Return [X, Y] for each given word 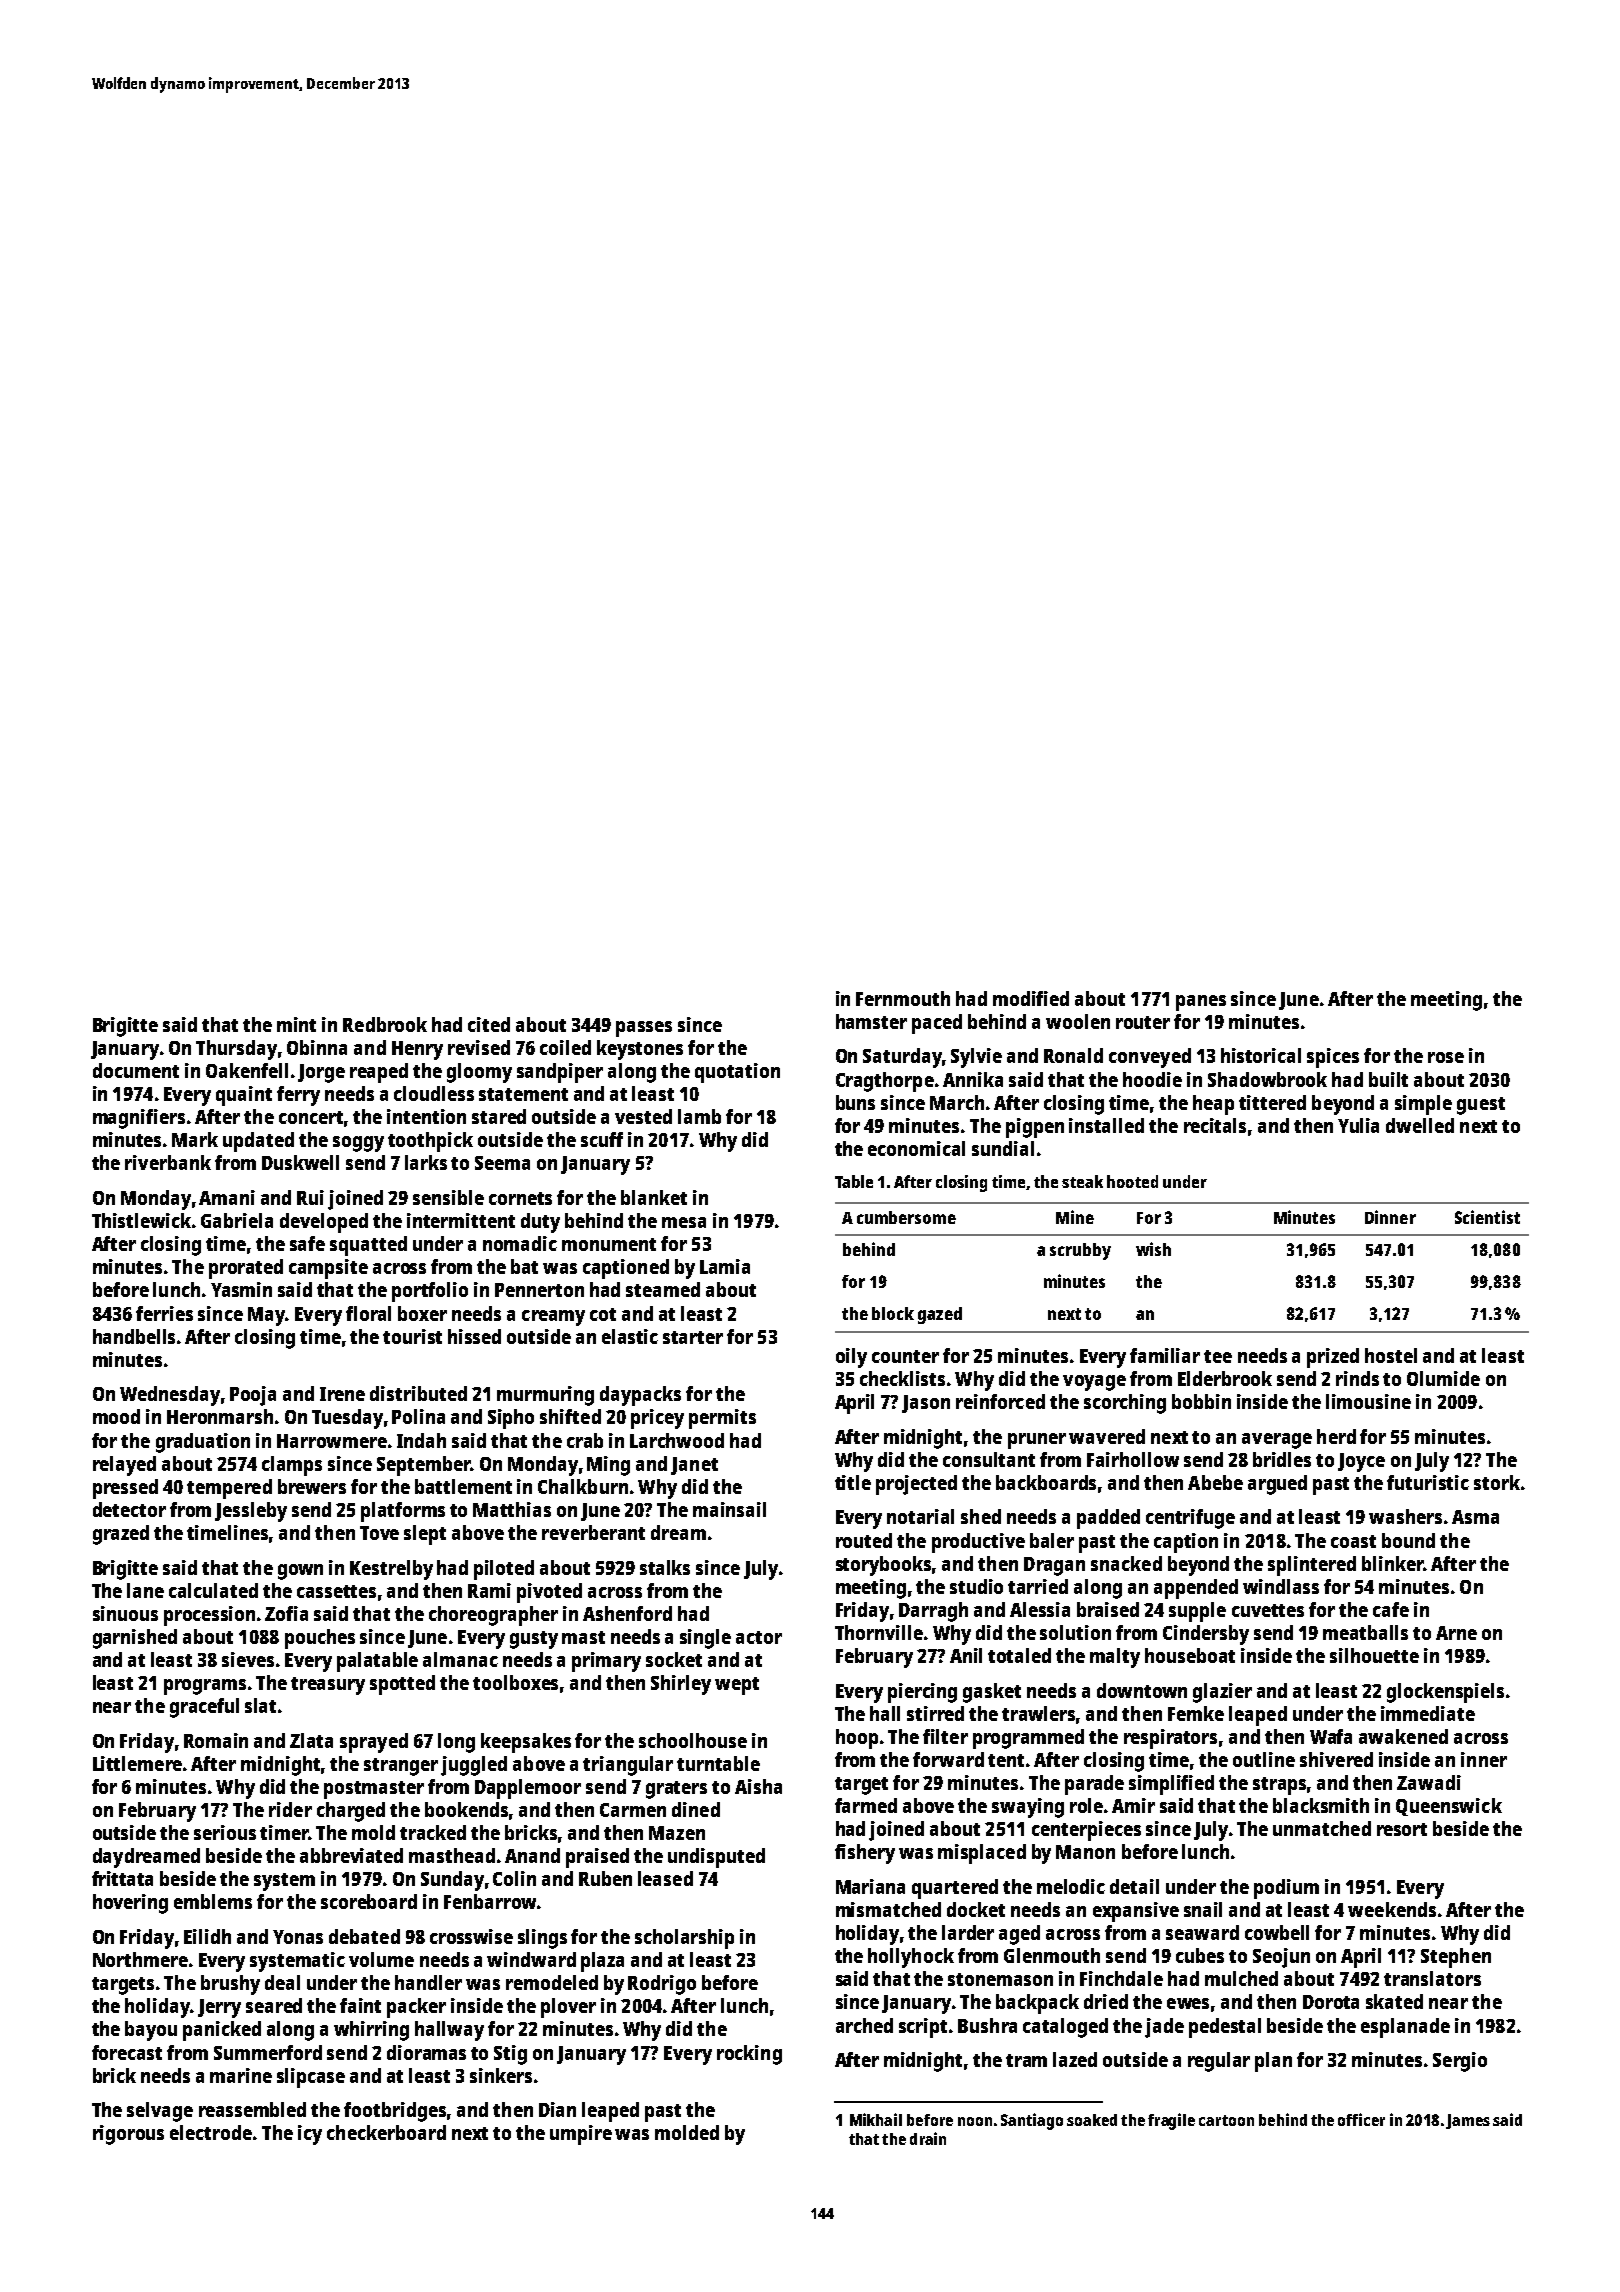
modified [1031, 998]
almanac [460, 1659]
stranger [401, 1767]
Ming [608, 1466]
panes [1201, 1003]
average [1277, 1441]
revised [479, 1047]
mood [116, 1416]
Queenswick [1449, 1807]
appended [1196, 1589]
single [705, 1639]
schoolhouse [693, 1740]
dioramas [426, 2052]
